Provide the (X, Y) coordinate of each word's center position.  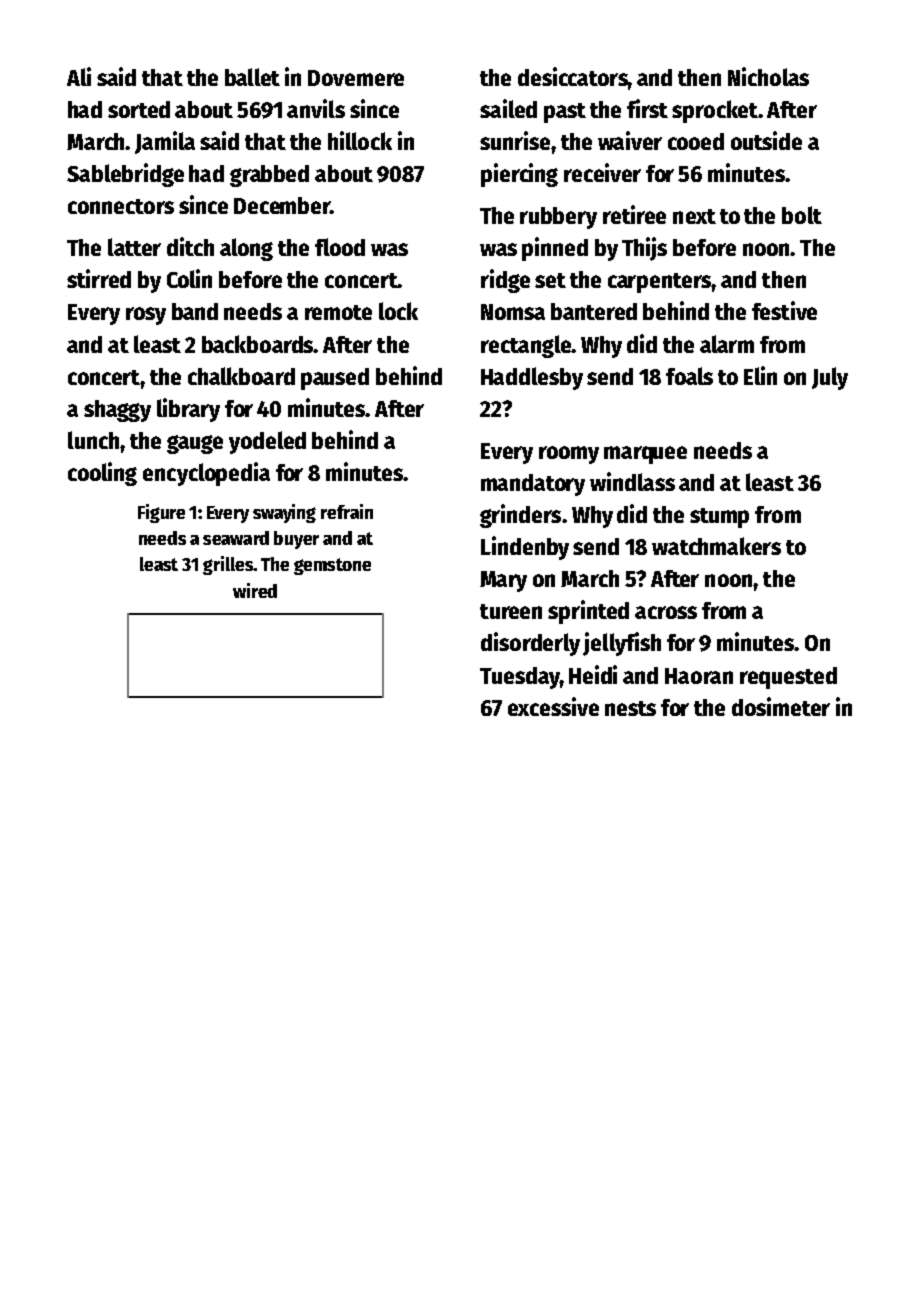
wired (255, 590)
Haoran (699, 676)
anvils (316, 108)
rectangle (526, 346)
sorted (139, 109)
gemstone (332, 566)
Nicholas (768, 76)
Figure (161, 513)
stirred (99, 278)
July (830, 378)
